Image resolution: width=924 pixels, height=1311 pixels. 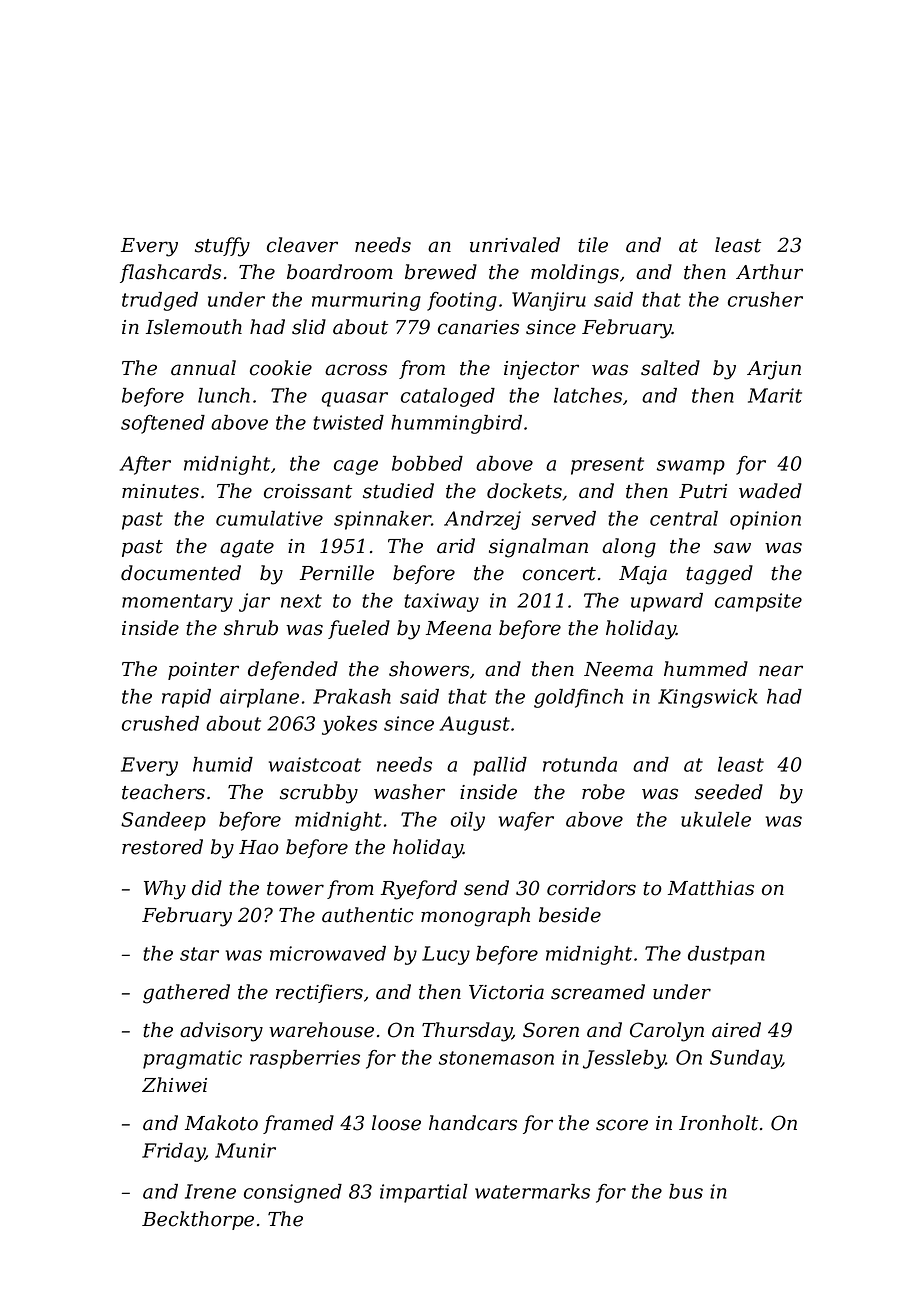 I want to click on star, so click(x=199, y=954).
